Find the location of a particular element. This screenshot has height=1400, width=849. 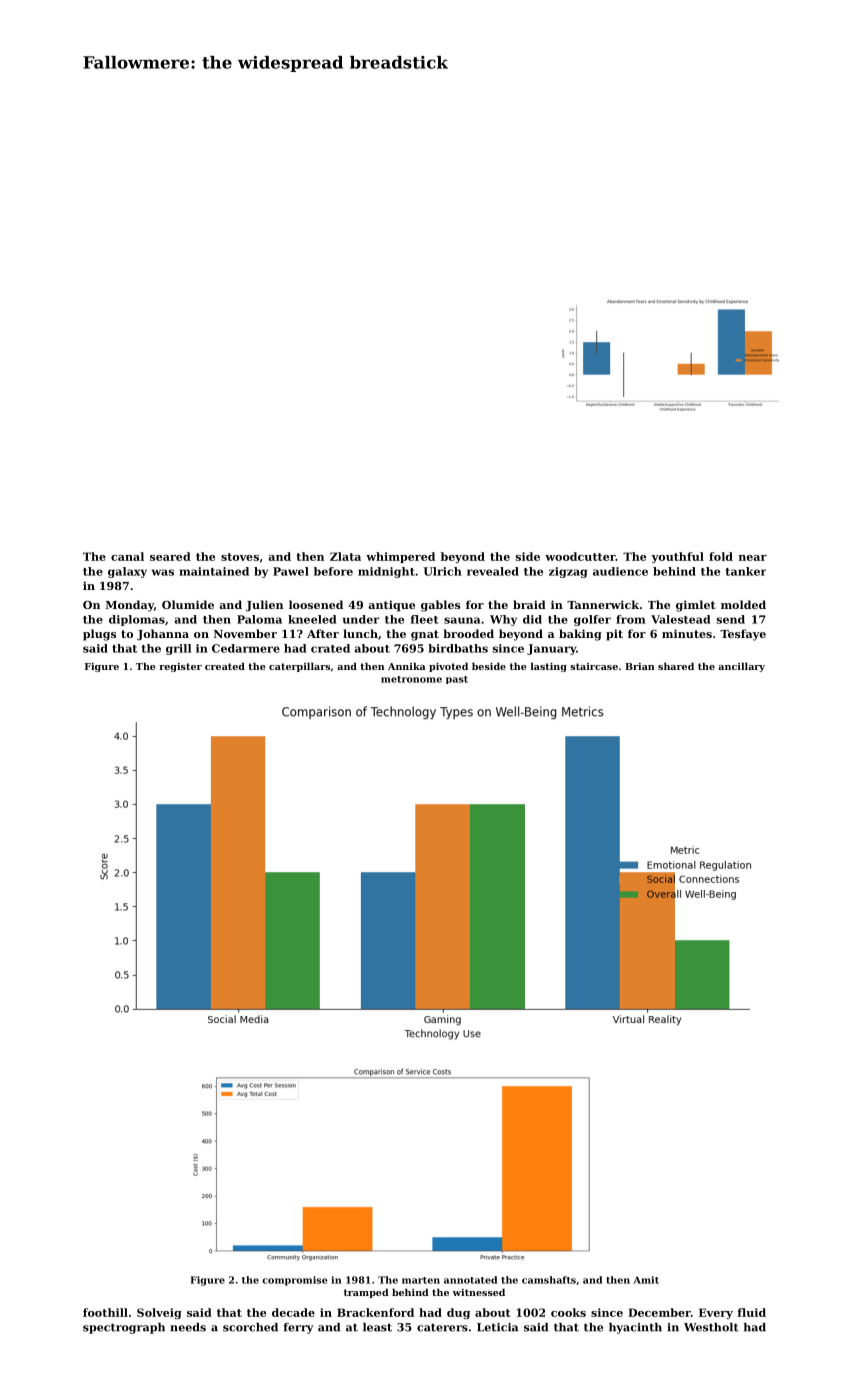

compromise is located at coordinates (295, 1281).
